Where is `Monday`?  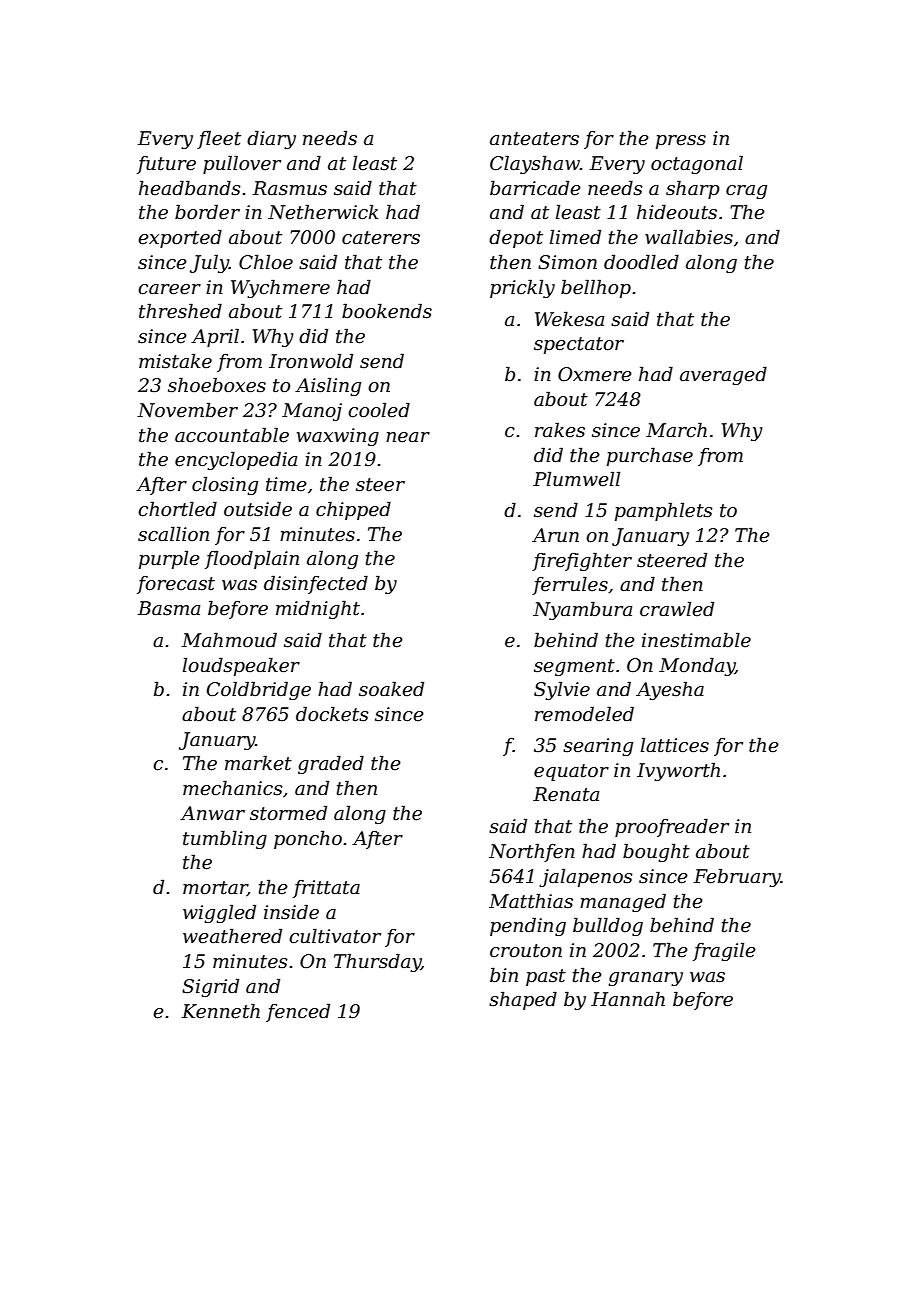
Monday is located at coordinates (697, 666).
